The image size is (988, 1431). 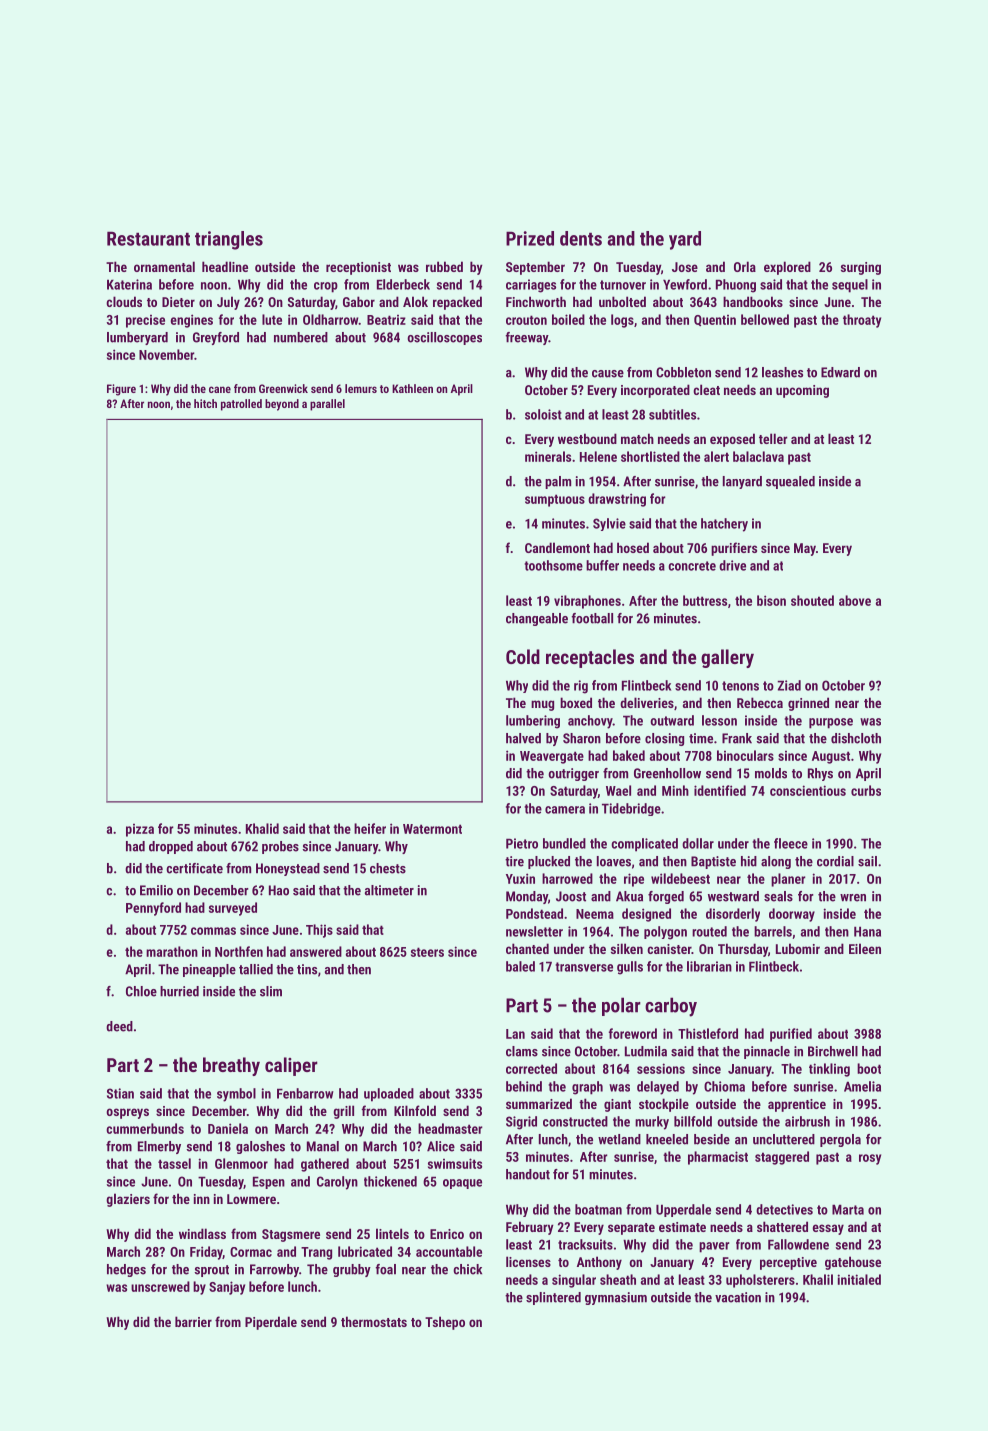 I want to click on vacation, so click(x=738, y=1297).
